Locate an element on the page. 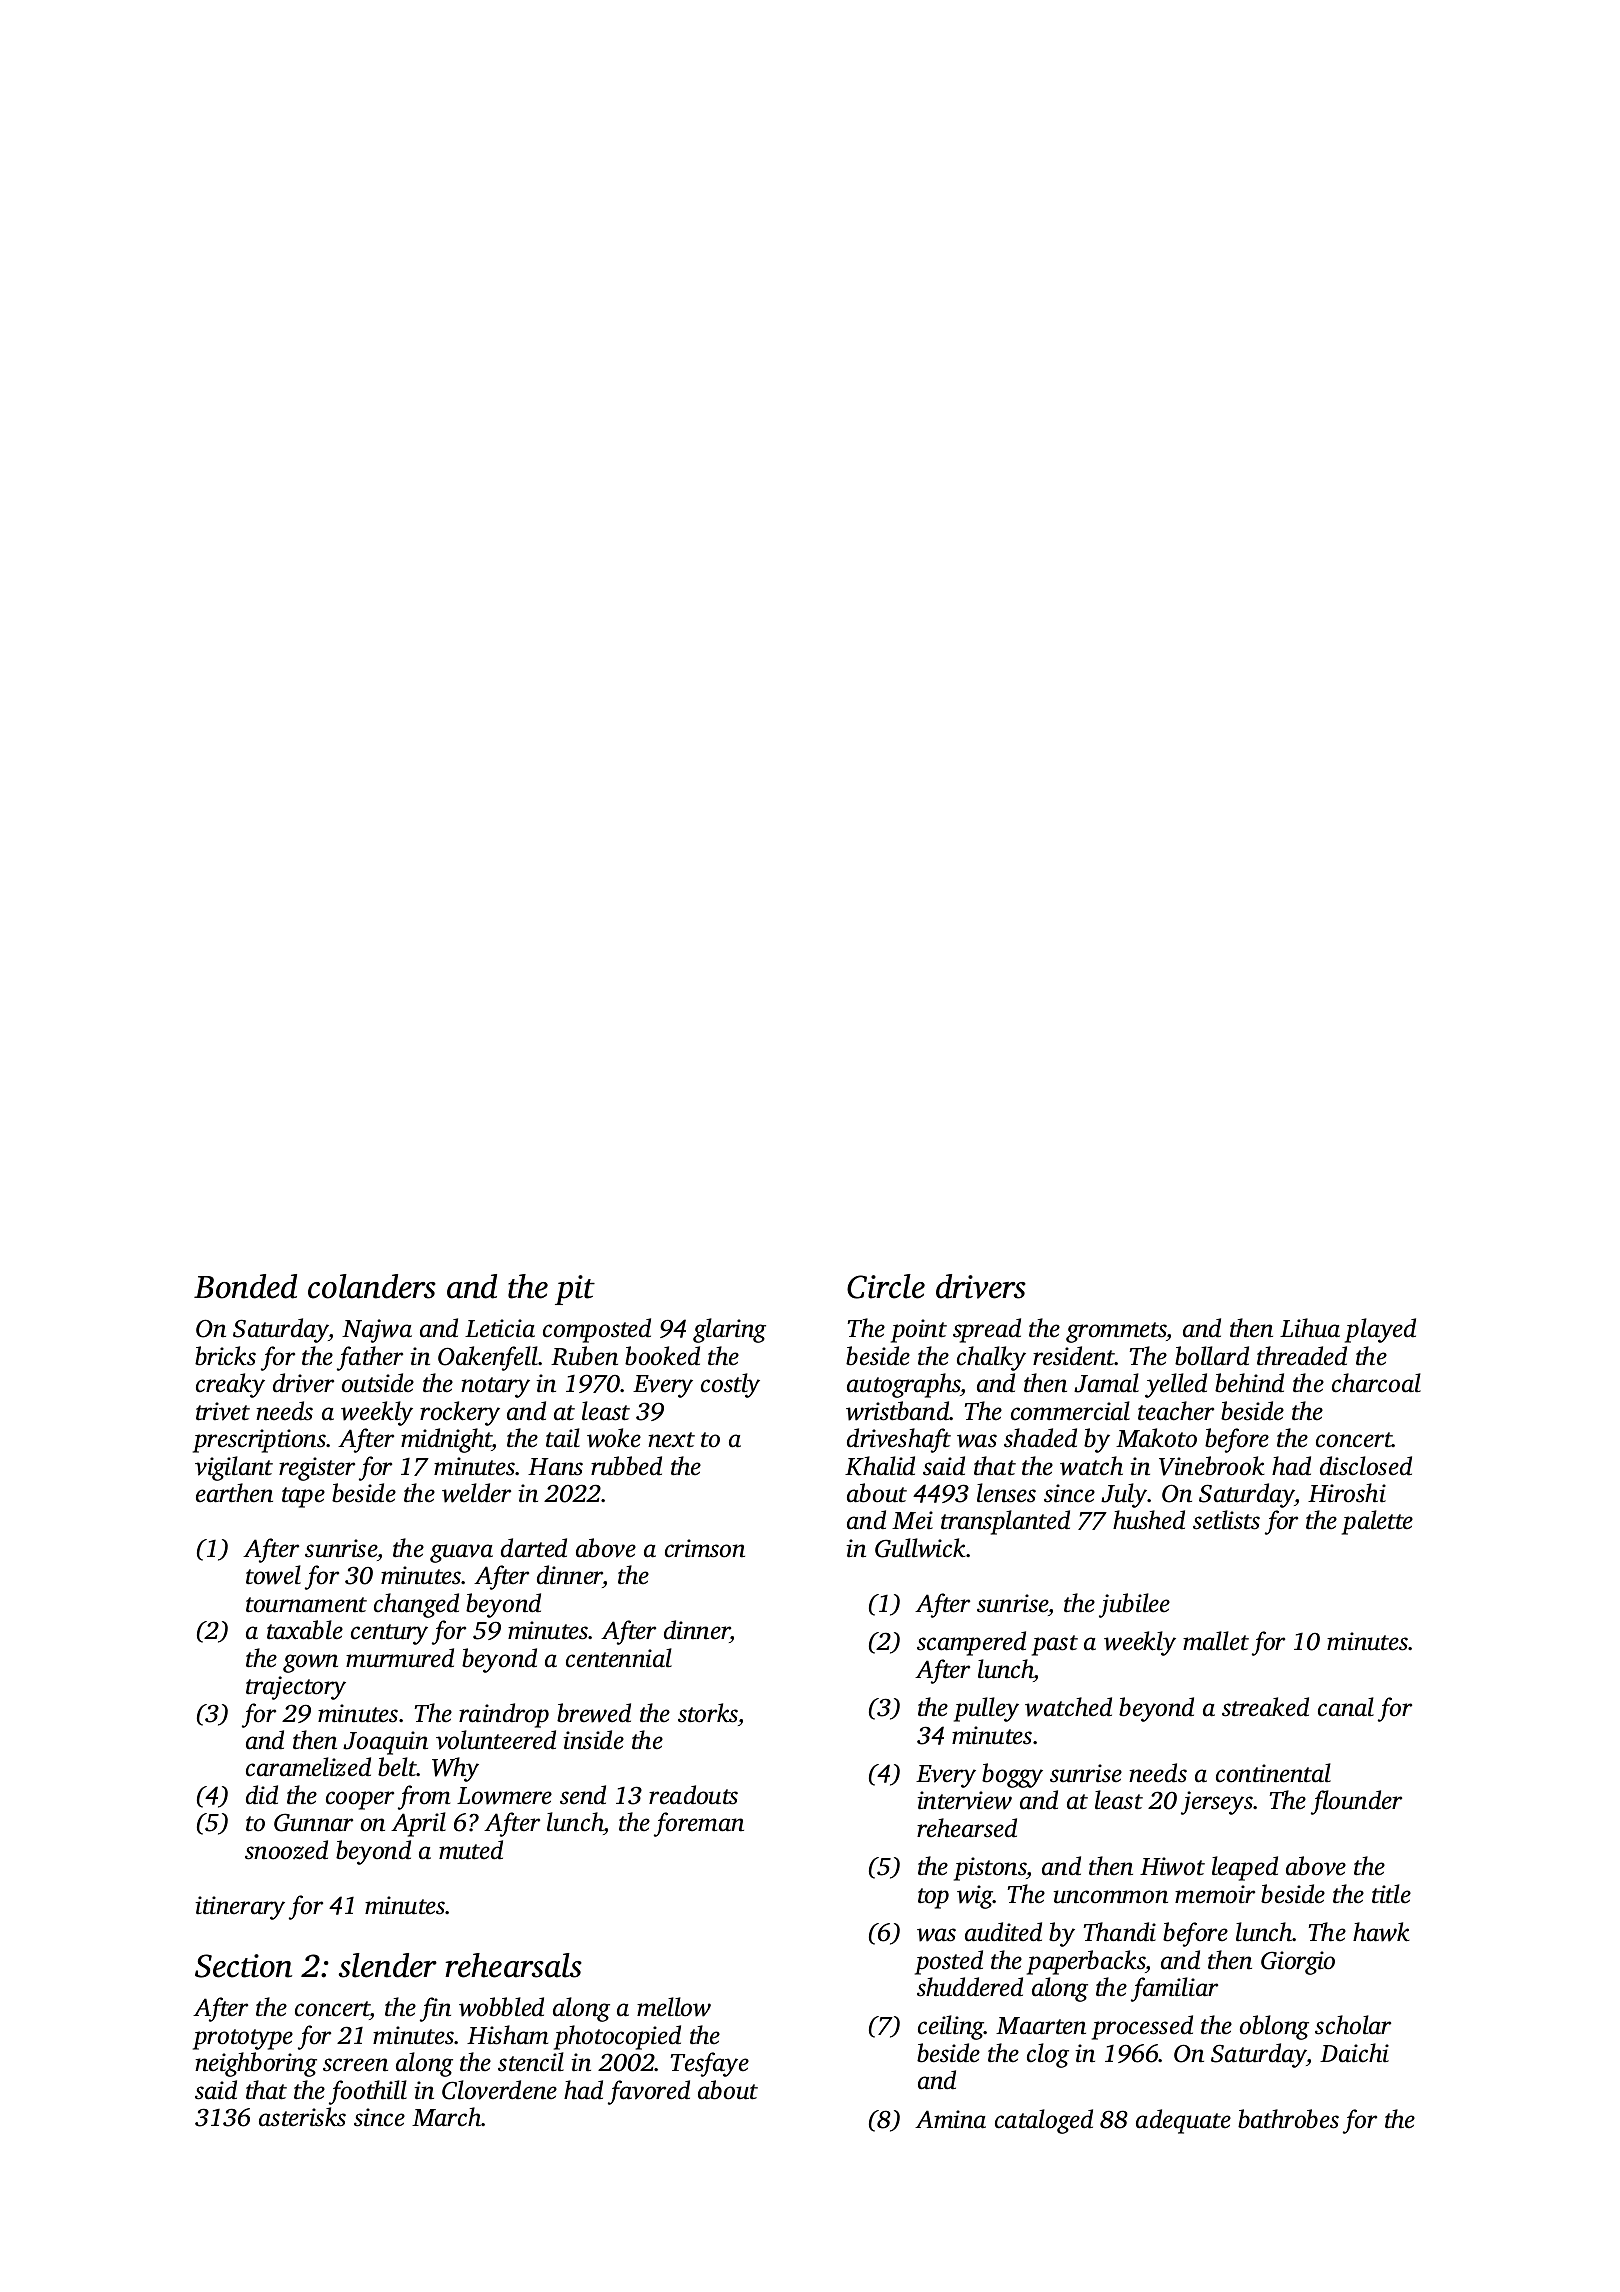  spread is located at coordinates (987, 1330).
